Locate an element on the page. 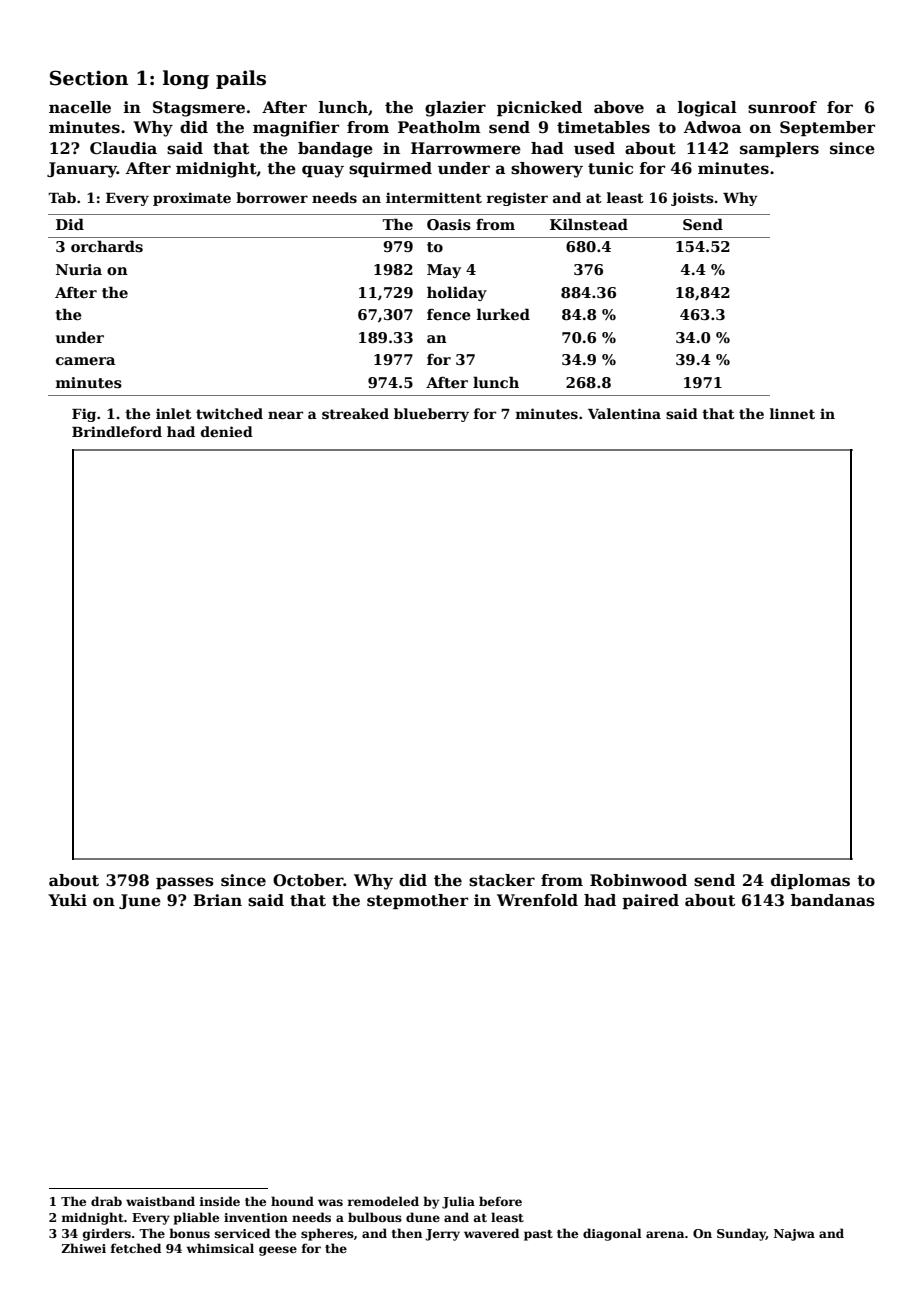 Image resolution: width=924 pixels, height=1314 pixels. whimsical is located at coordinates (220, 1248).
